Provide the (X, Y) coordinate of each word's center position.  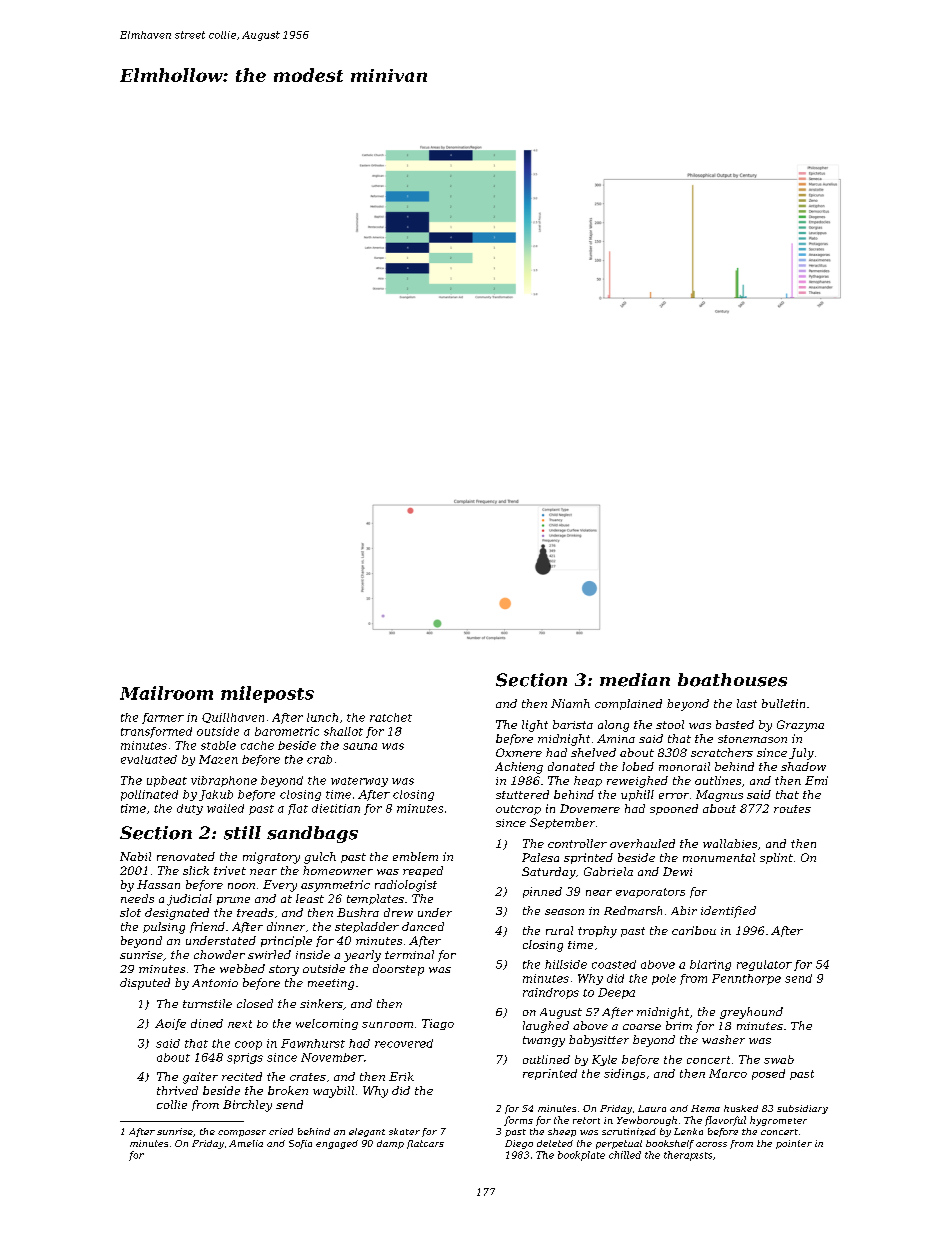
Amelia (246, 1143)
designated (177, 914)
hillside (566, 964)
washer (723, 1039)
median (635, 680)
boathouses (732, 680)
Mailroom (166, 693)
